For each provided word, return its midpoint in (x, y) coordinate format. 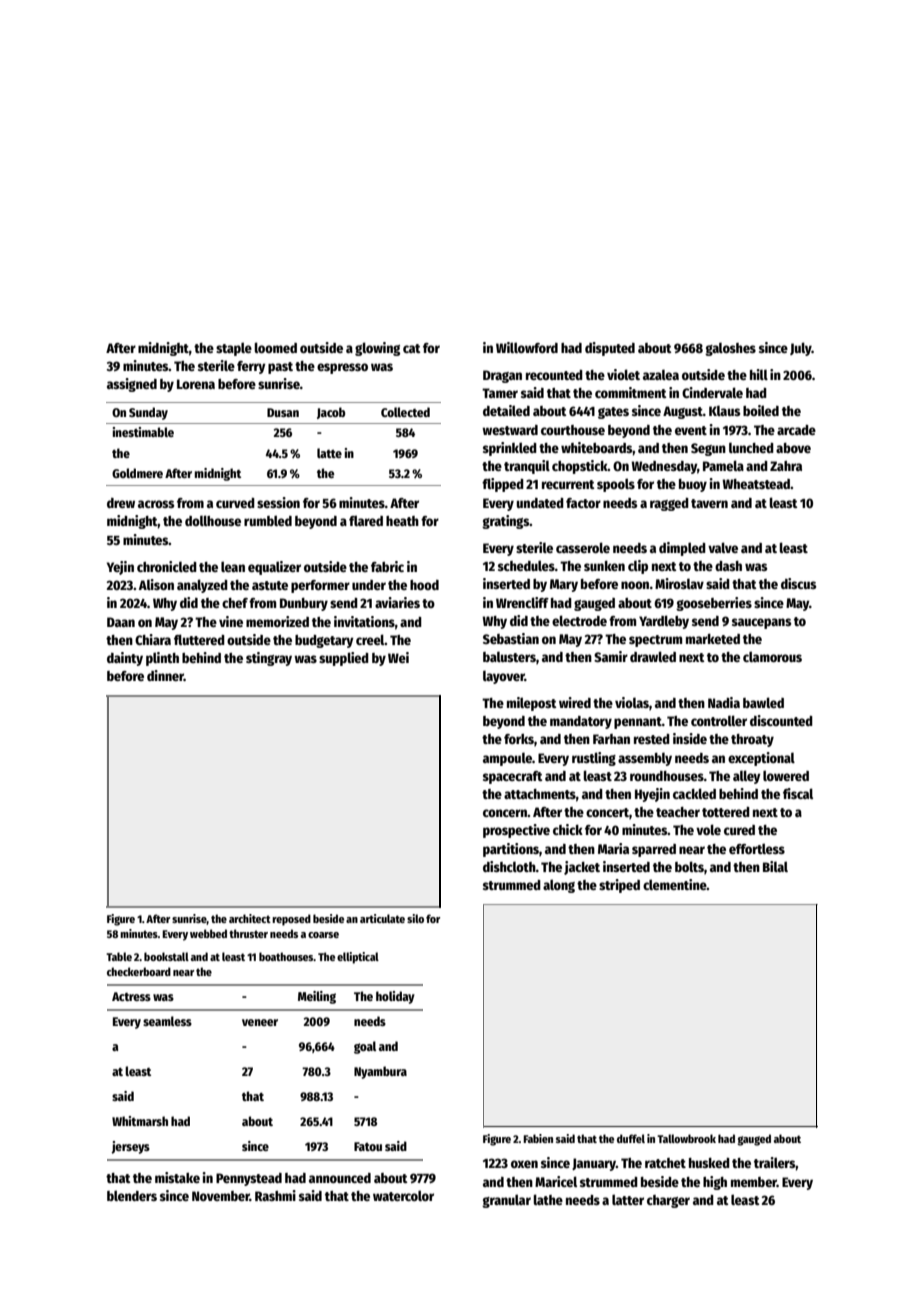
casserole (583, 547)
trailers (775, 1162)
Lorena (196, 384)
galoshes (730, 349)
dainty (125, 659)
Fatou (368, 1146)
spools (616, 485)
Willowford (527, 347)
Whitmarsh (140, 1121)
